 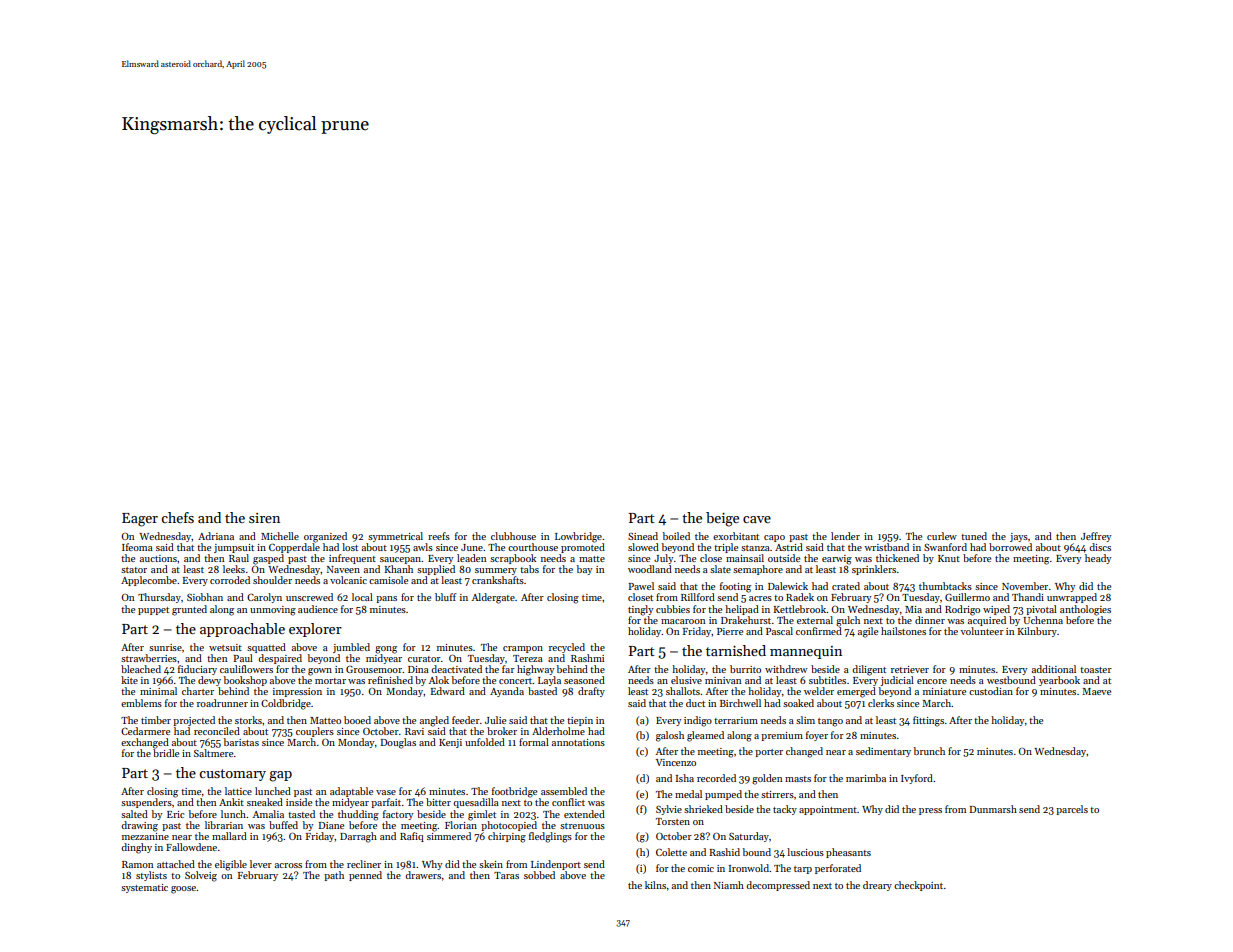 I want to click on eligible, so click(x=231, y=865).
